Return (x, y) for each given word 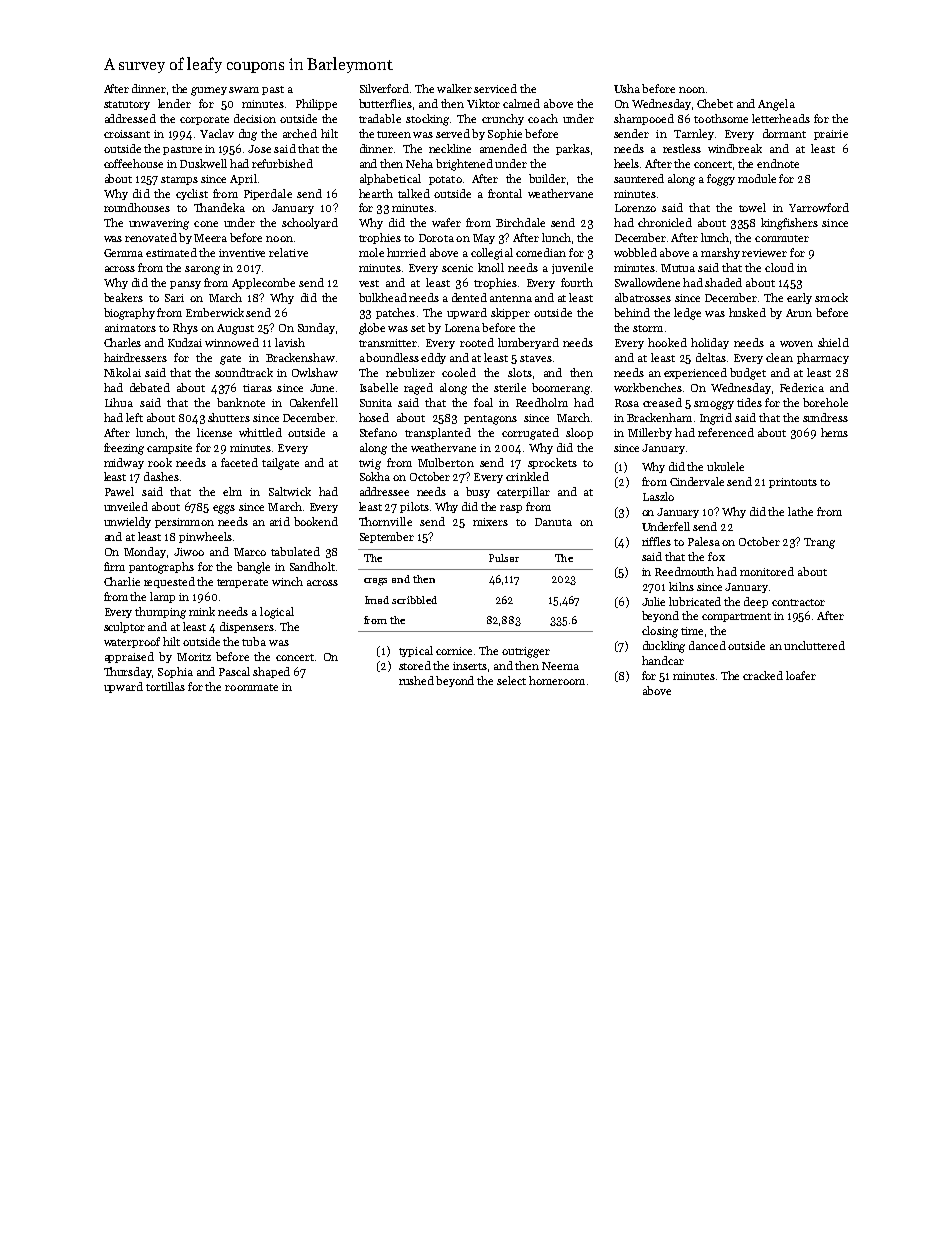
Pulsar (504, 558)
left (134, 417)
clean (779, 357)
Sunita (376, 403)
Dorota (436, 238)
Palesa (704, 541)
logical (277, 613)
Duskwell (203, 163)
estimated (171, 252)
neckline (450, 148)
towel (752, 207)
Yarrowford (819, 207)
